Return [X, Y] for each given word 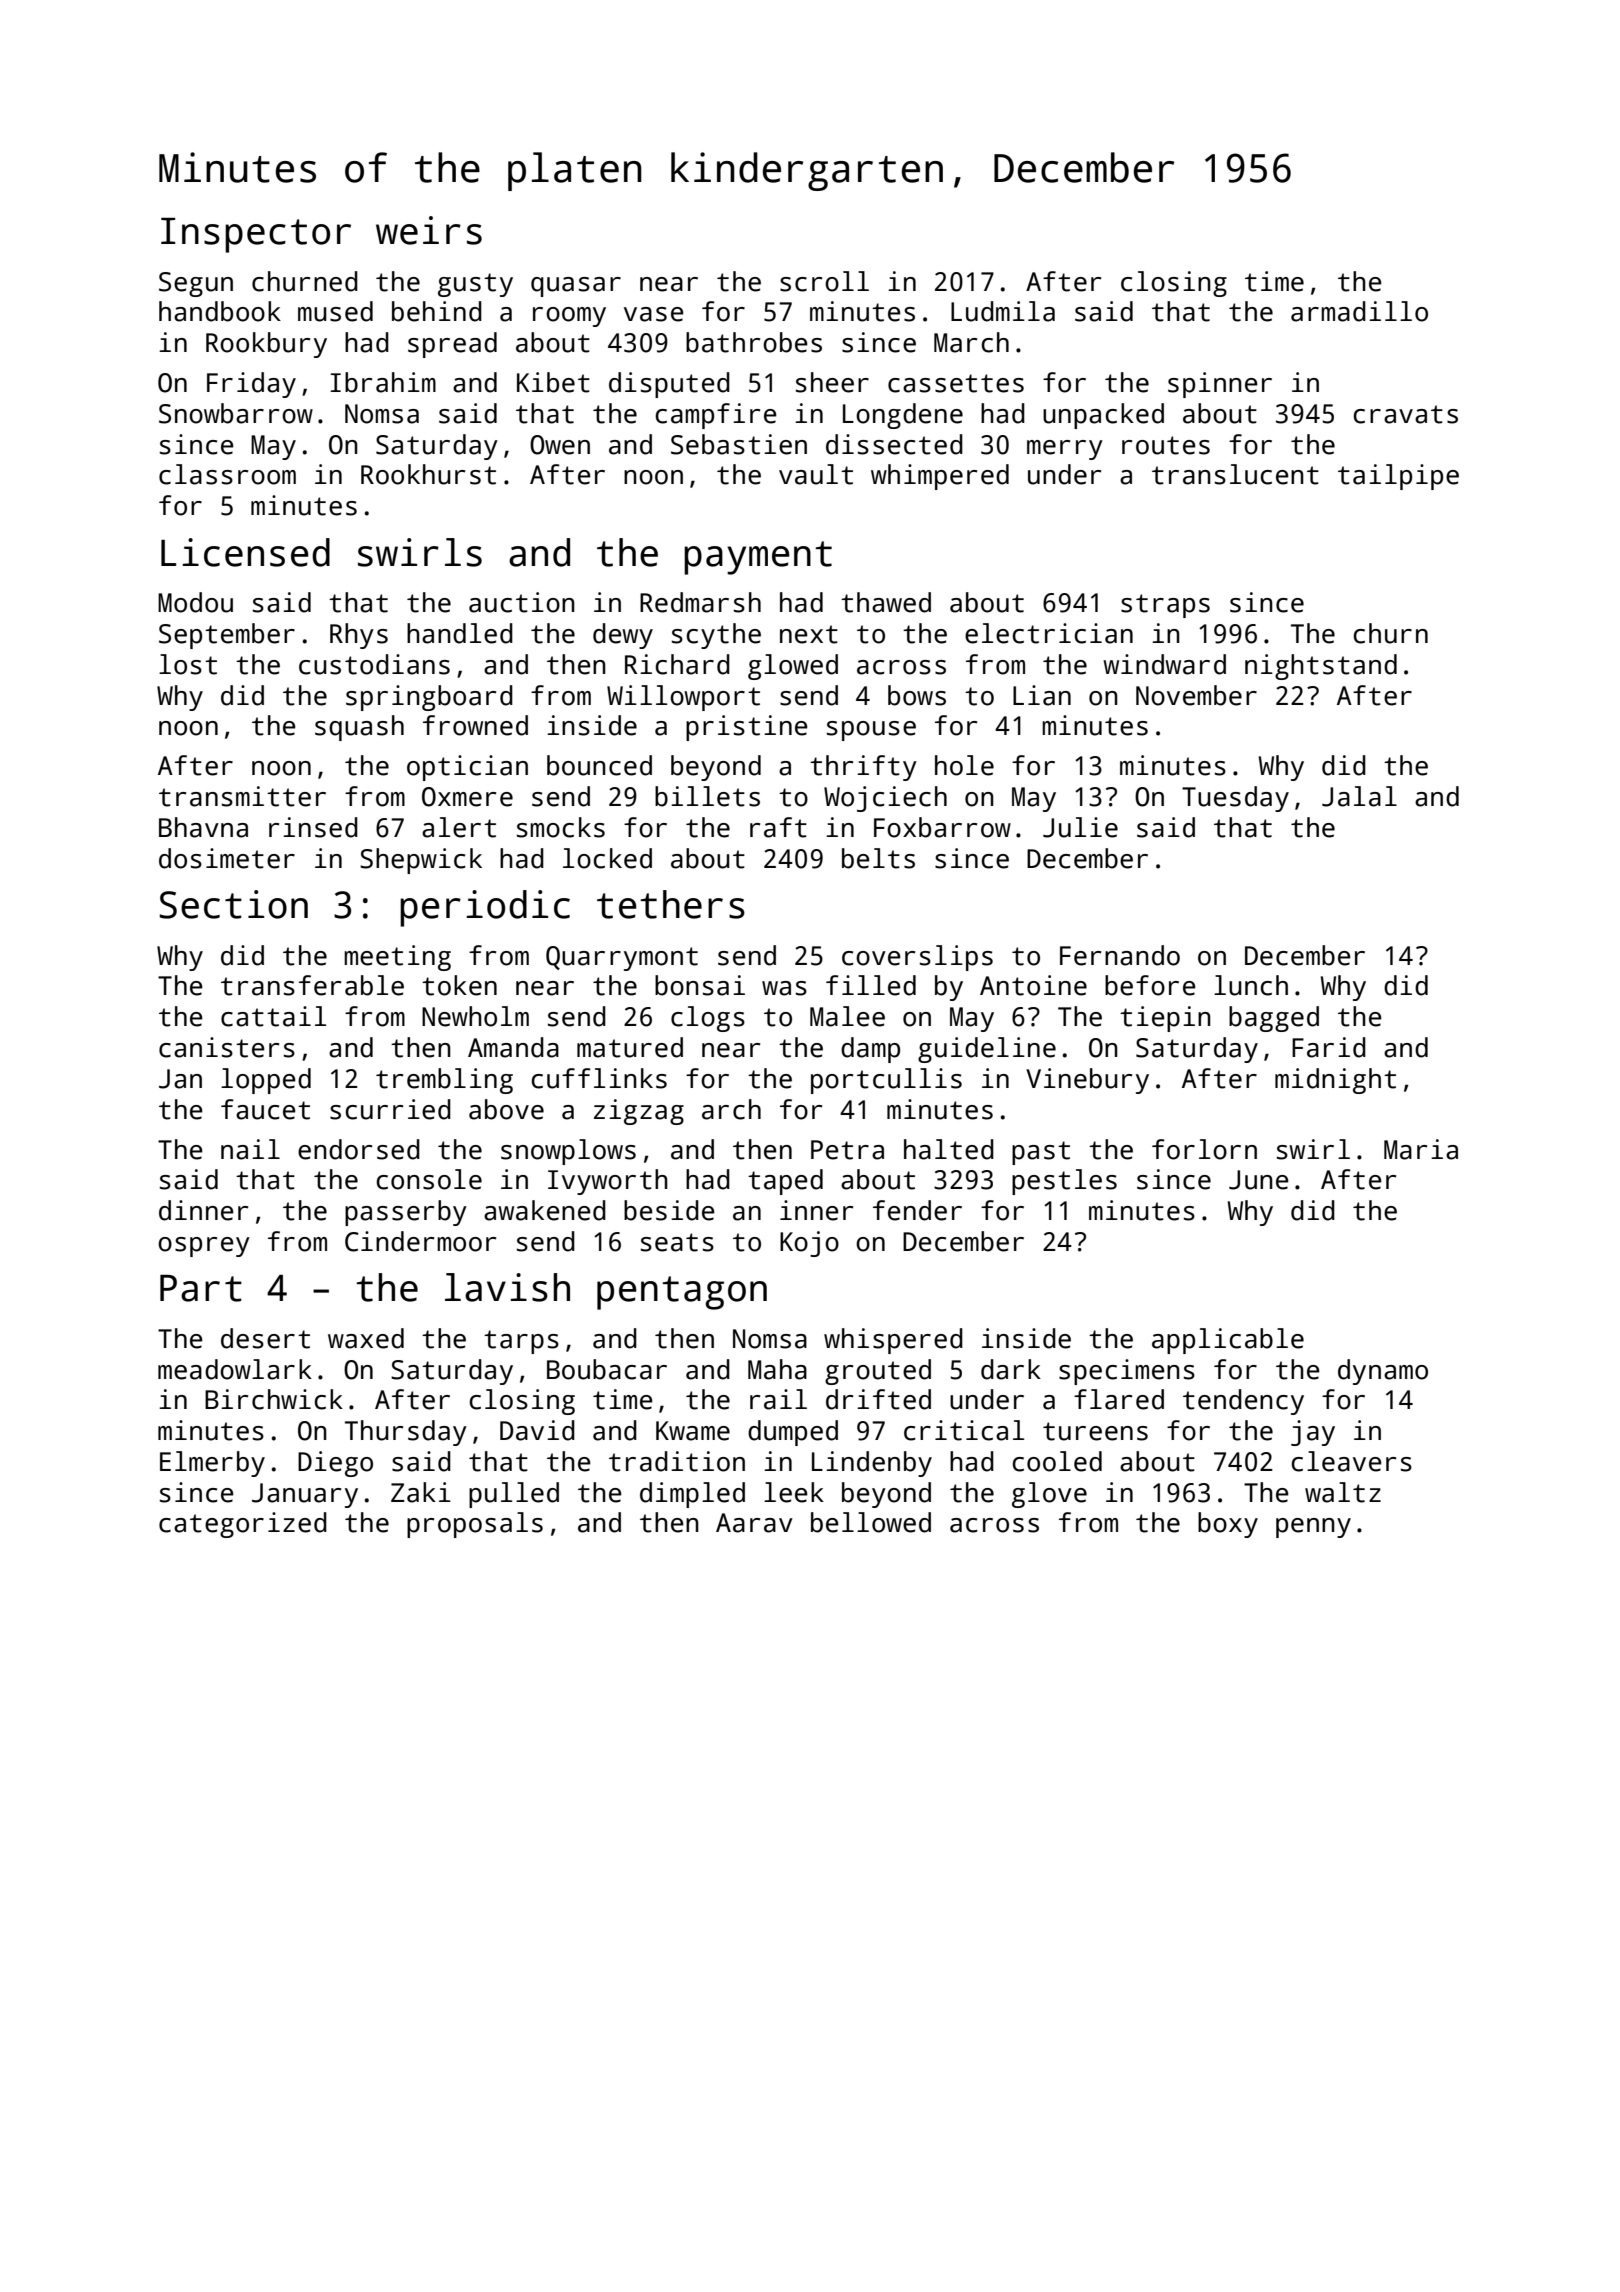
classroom [227, 474]
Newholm [475, 1016]
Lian [1042, 695]
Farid [1329, 1047]
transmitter [242, 796]
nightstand [1321, 667]
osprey [204, 1247]
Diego [335, 1464]
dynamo [1383, 1372]
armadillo [1359, 311]
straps [1165, 606]
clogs [708, 1019]
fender [917, 1210]
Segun [196, 284]
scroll [824, 281]
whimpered [940, 477]
